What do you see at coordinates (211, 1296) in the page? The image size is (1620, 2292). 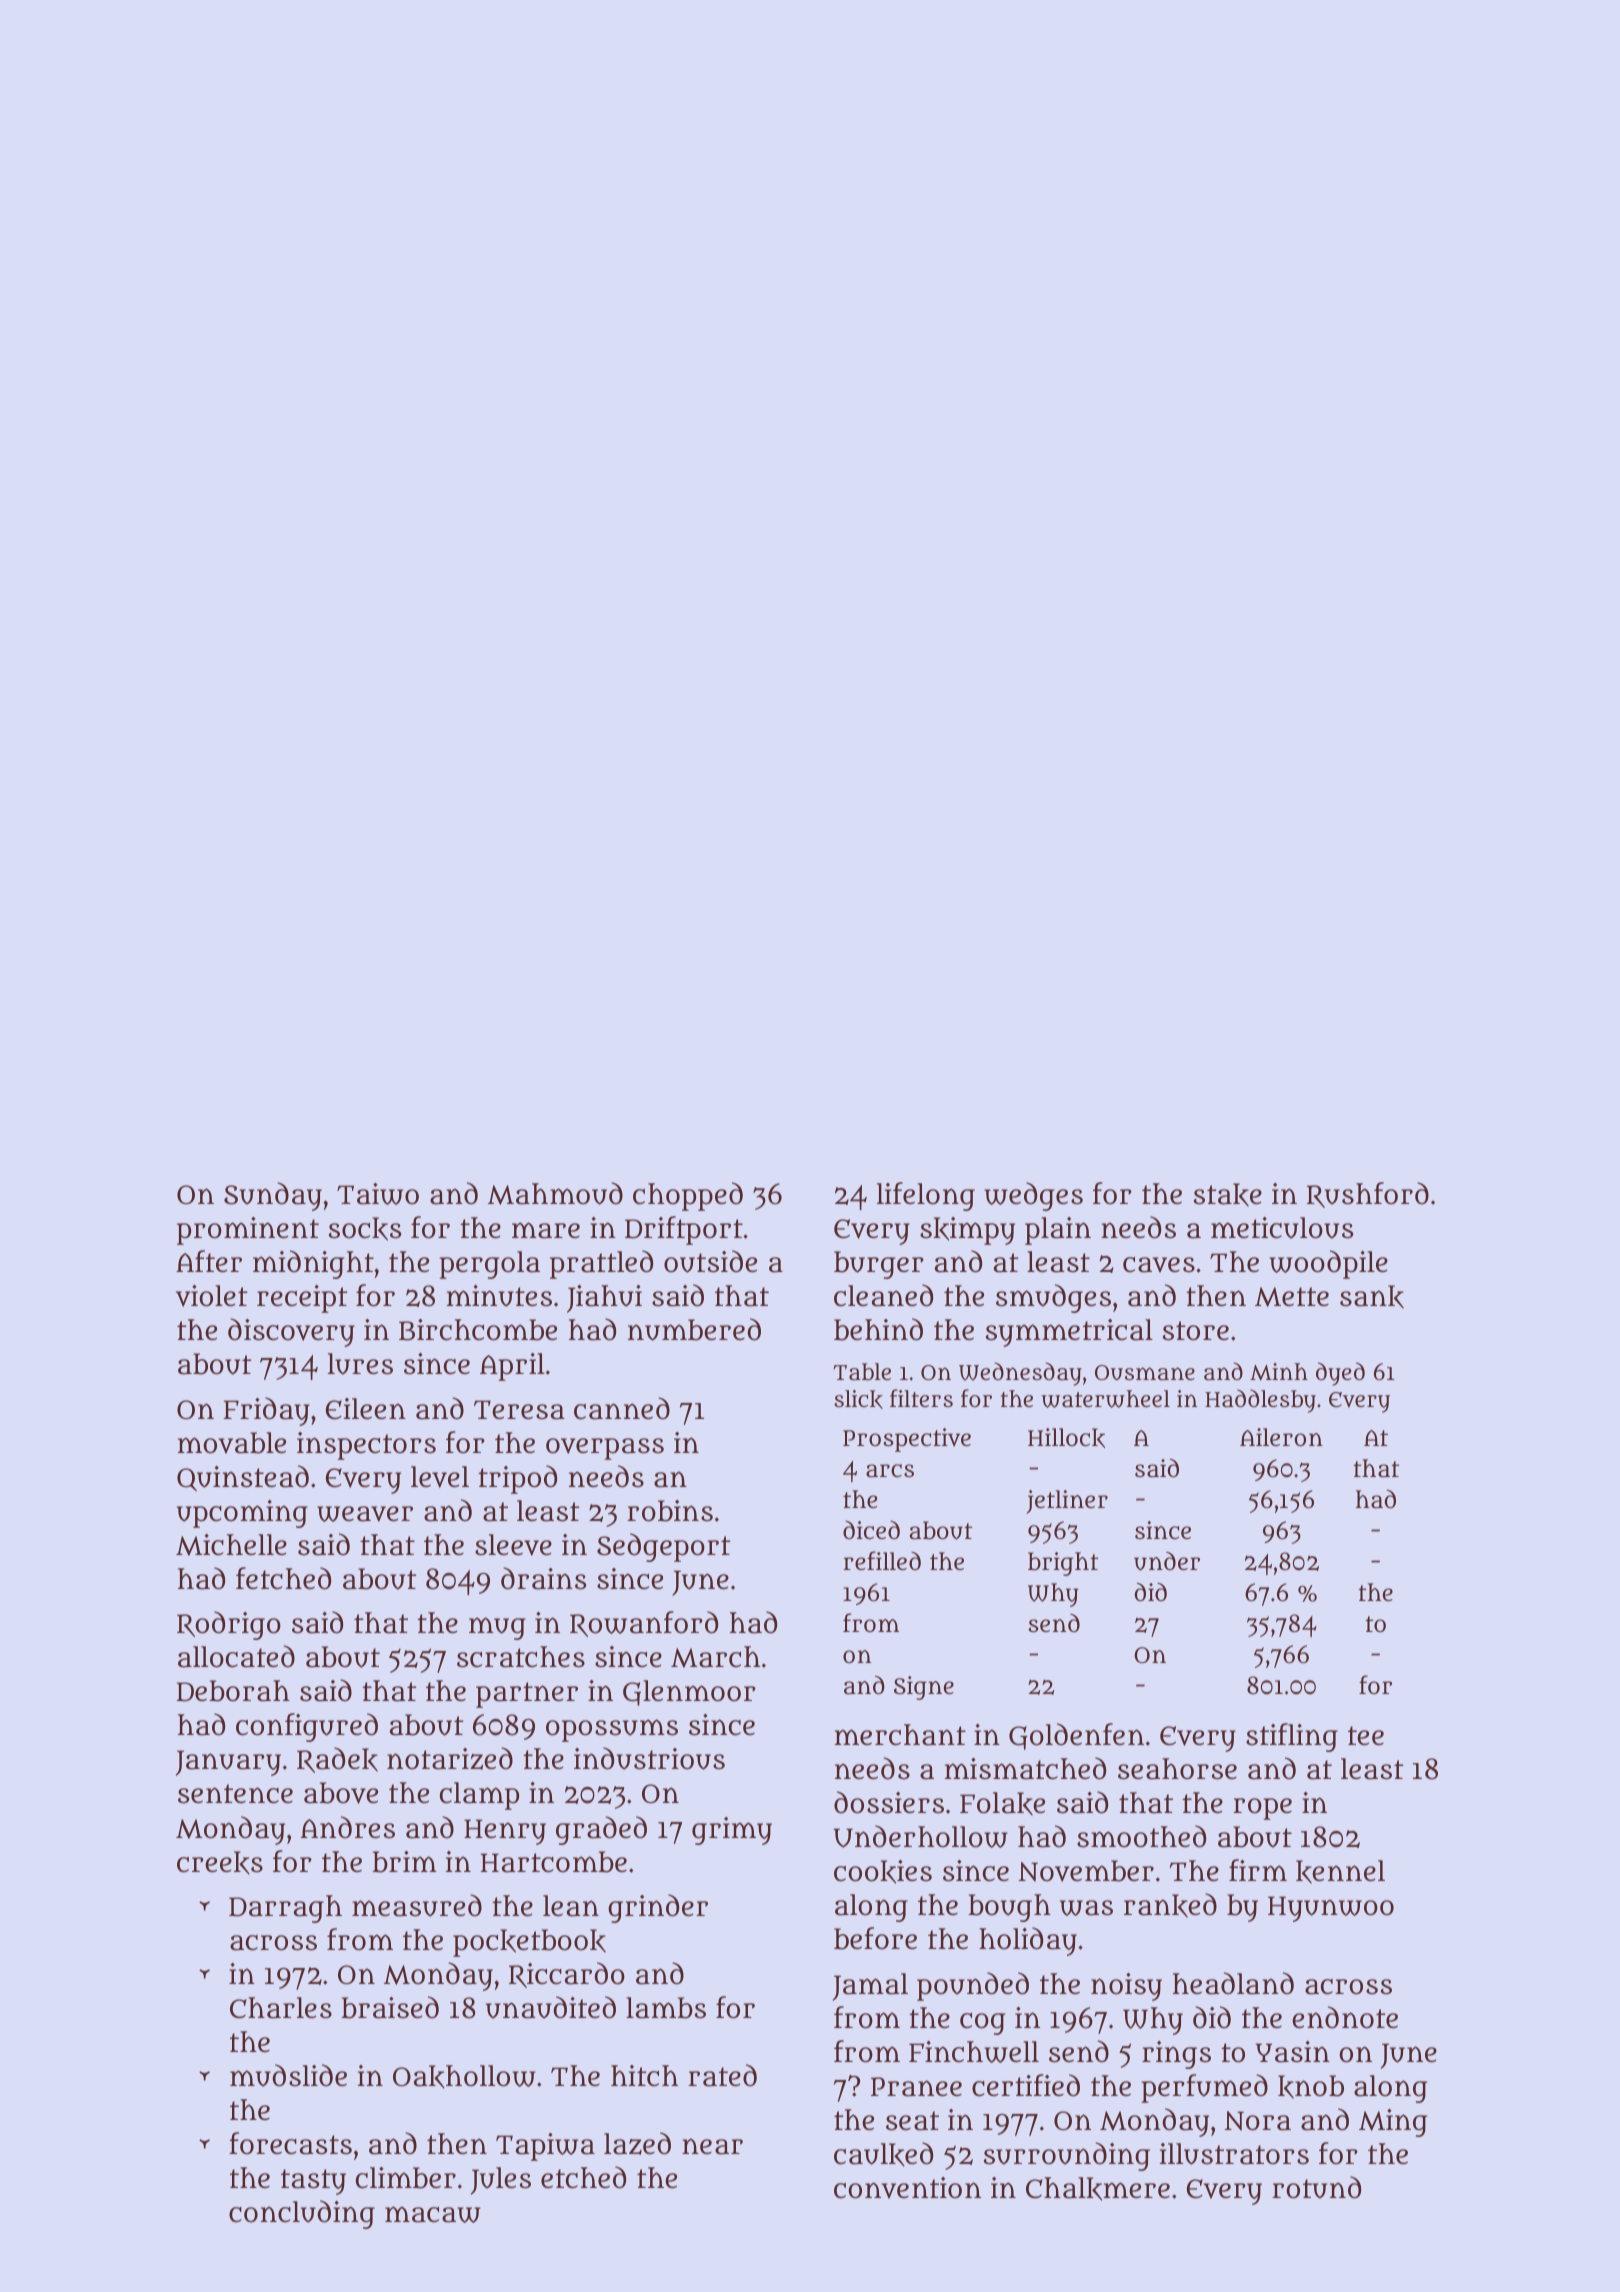 I see `violet` at bounding box center [211, 1296].
